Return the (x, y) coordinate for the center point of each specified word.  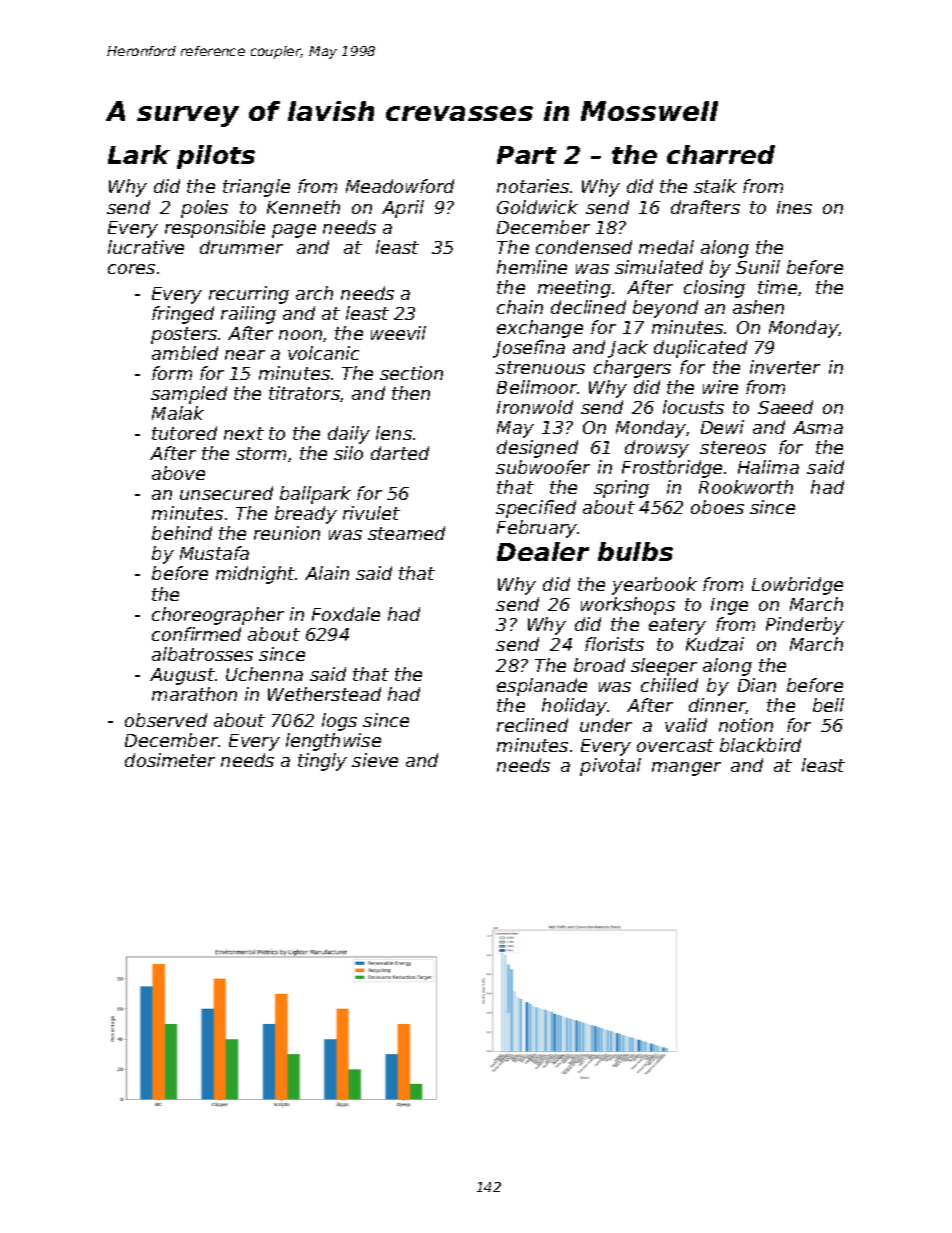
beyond (665, 309)
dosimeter (170, 760)
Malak (178, 413)
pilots (216, 157)
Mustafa (214, 553)
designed (537, 449)
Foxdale (346, 614)
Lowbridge (797, 586)
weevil (398, 333)
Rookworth (746, 487)
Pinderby (805, 626)
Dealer (543, 551)
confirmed (196, 634)
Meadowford (400, 186)
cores (131, 269)
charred (721, 154)
